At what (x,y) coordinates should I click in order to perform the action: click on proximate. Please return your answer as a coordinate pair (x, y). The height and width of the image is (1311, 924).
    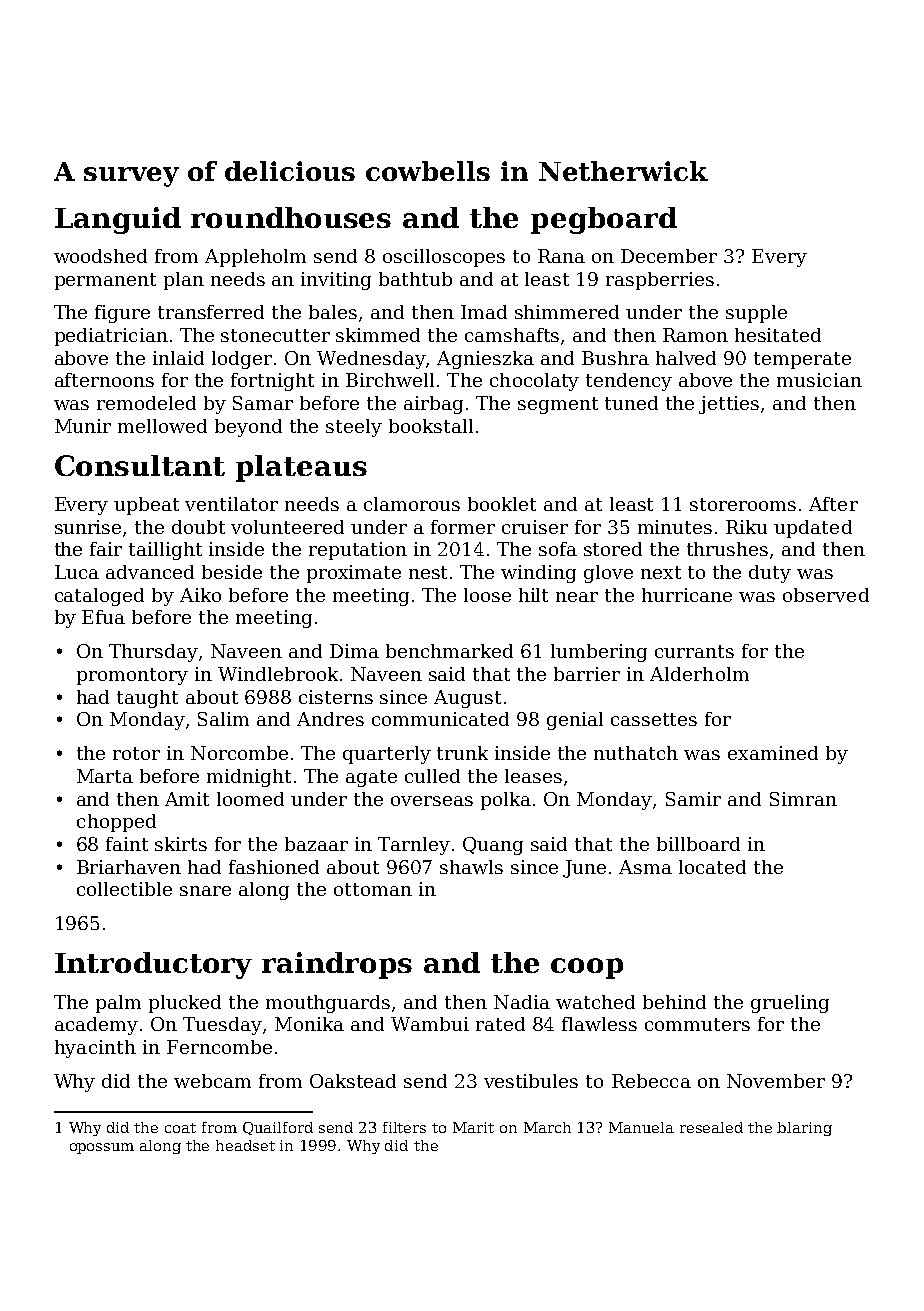
    Looking at the image, I should click on (354, 574).
